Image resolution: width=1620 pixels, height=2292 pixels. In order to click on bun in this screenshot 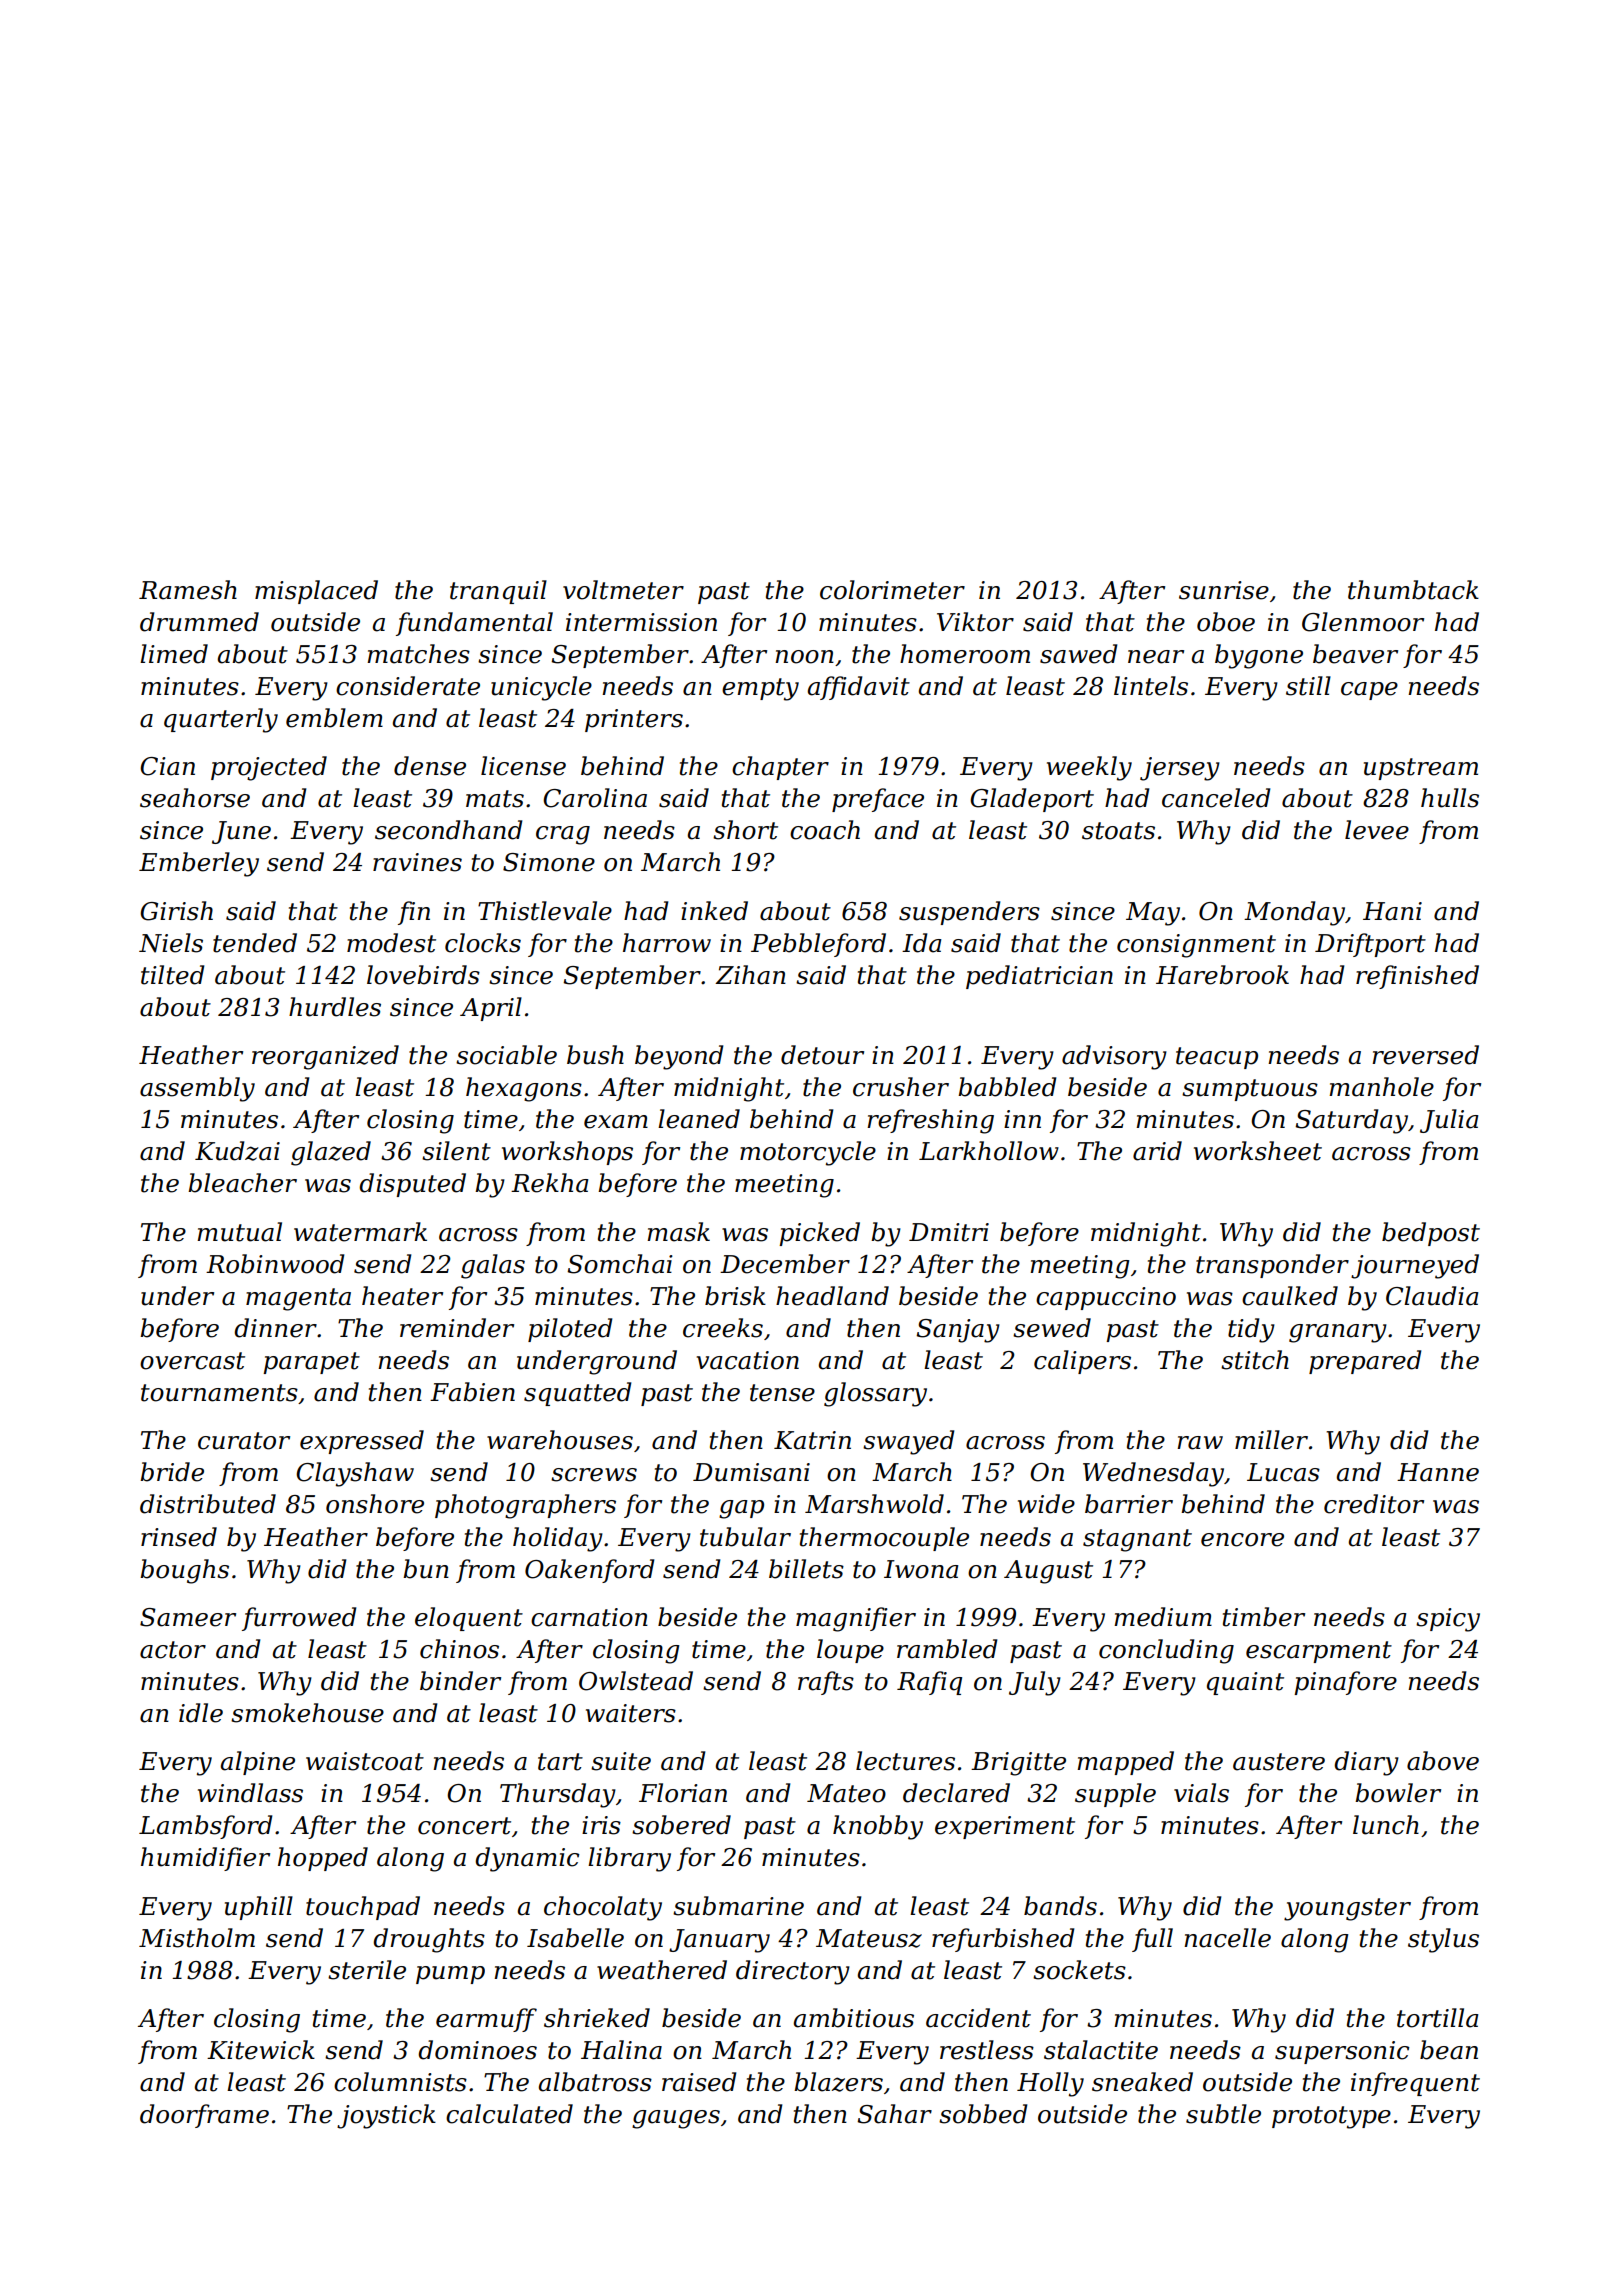, I will do `click(426, 1569)`.
